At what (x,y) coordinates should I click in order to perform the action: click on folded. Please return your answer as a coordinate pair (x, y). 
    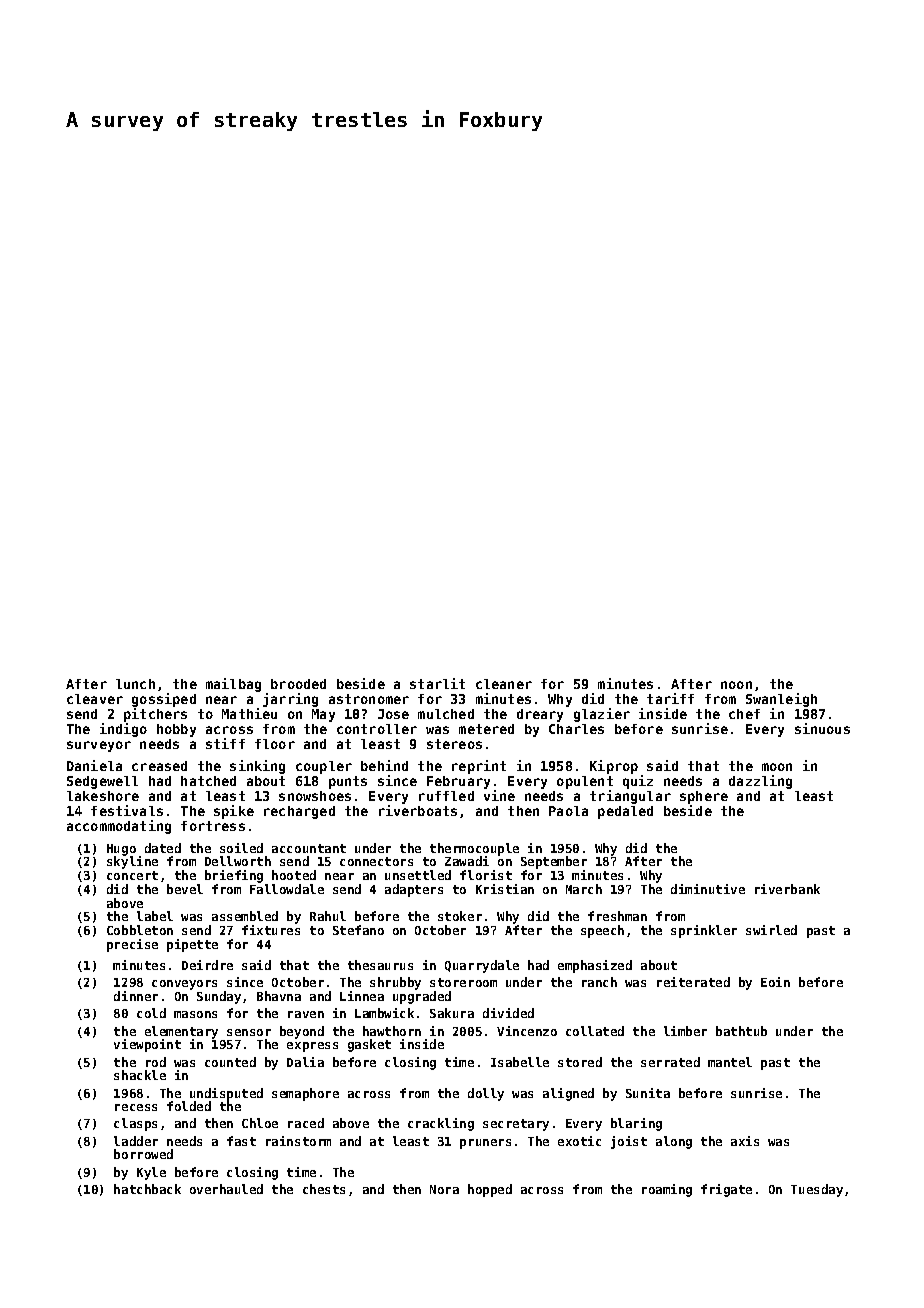
    Looking at the image, I should click on (189, 1106).
